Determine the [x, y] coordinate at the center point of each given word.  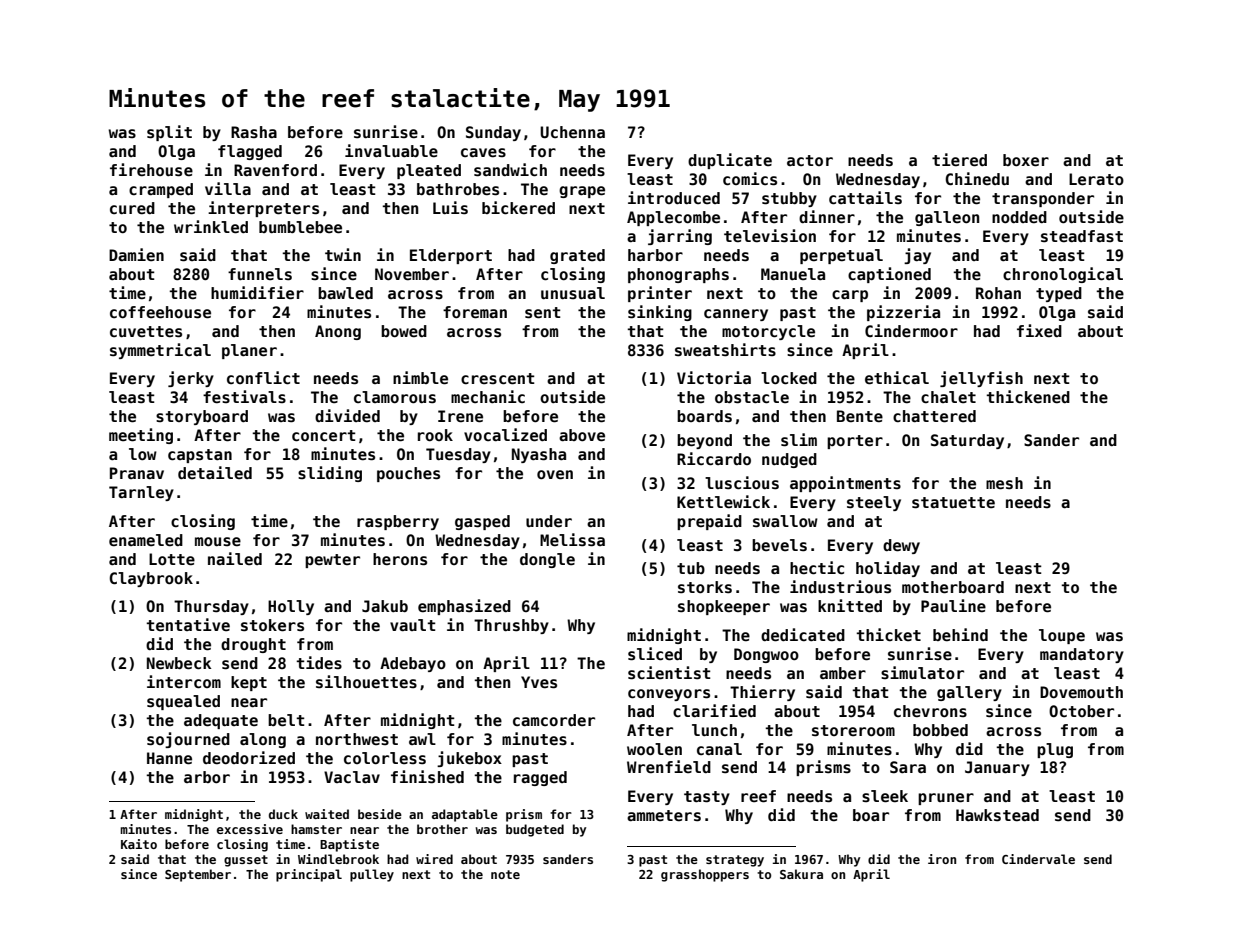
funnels [260, 274]
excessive [250, 829]
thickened [1028, 397]
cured [132, 208]
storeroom [853, 731]
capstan [200, 456]
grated [577, 256]
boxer [1026, 160]
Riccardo [714, 459]
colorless [385, 758]
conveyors [669, 695]
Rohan [998, 293]
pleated [429, 171]
